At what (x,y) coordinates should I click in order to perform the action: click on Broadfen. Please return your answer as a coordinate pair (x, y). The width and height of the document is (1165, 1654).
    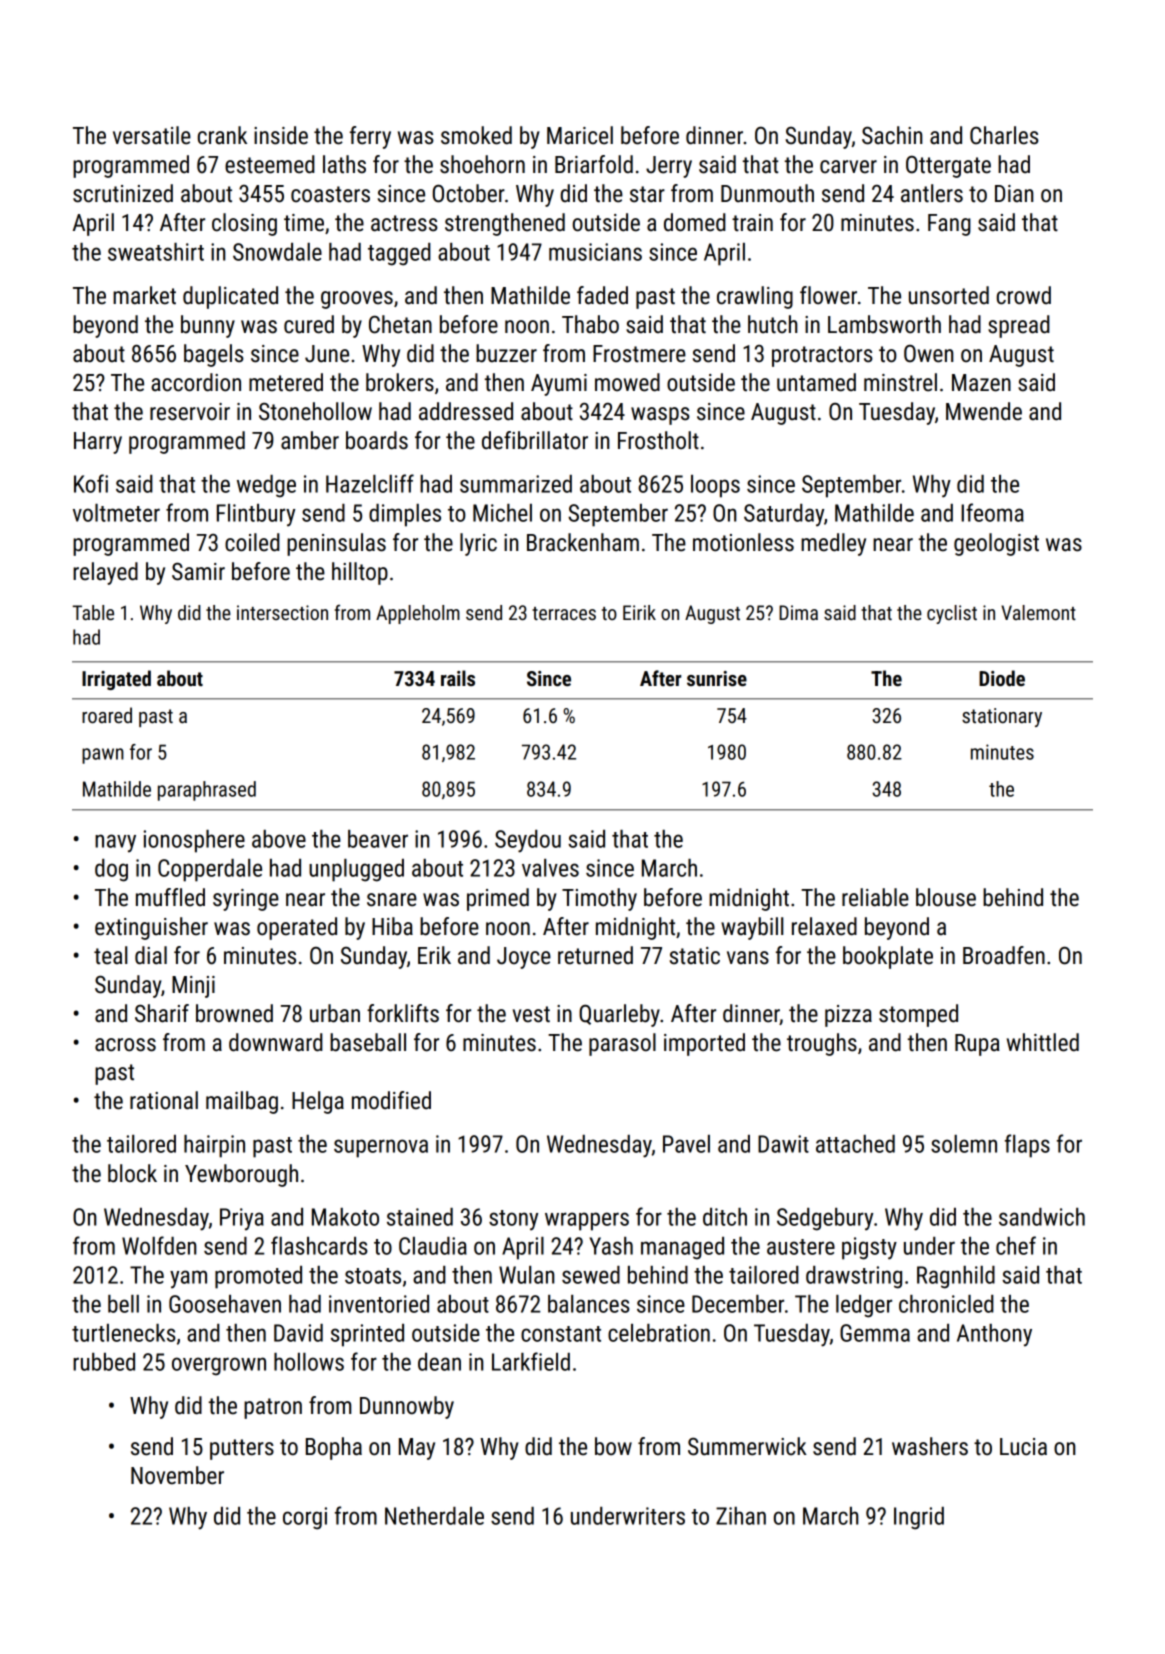
    Looking at the image, I should click on (1004, 955).
